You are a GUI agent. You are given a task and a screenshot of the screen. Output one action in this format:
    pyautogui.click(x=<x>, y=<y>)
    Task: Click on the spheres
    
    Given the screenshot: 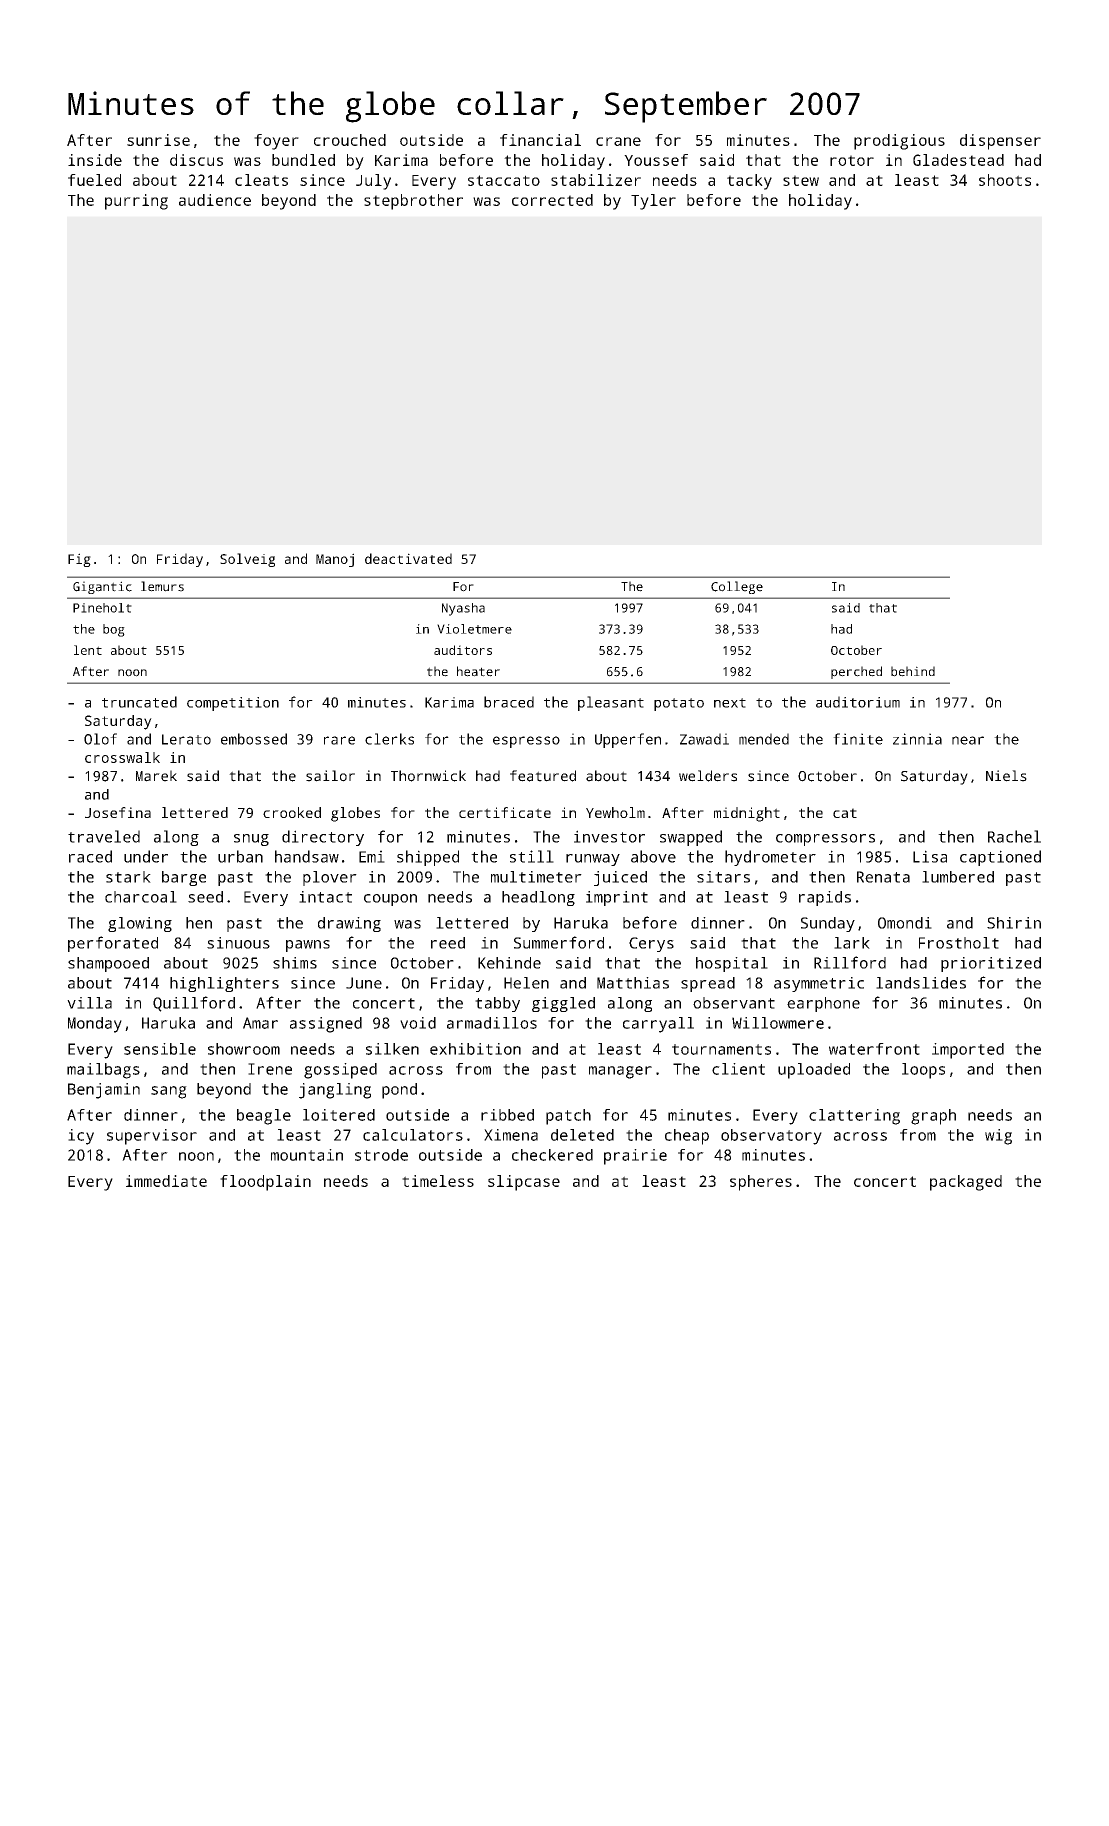 What is the action you would take?
    pyautogui.click(x=761, y=1183)
